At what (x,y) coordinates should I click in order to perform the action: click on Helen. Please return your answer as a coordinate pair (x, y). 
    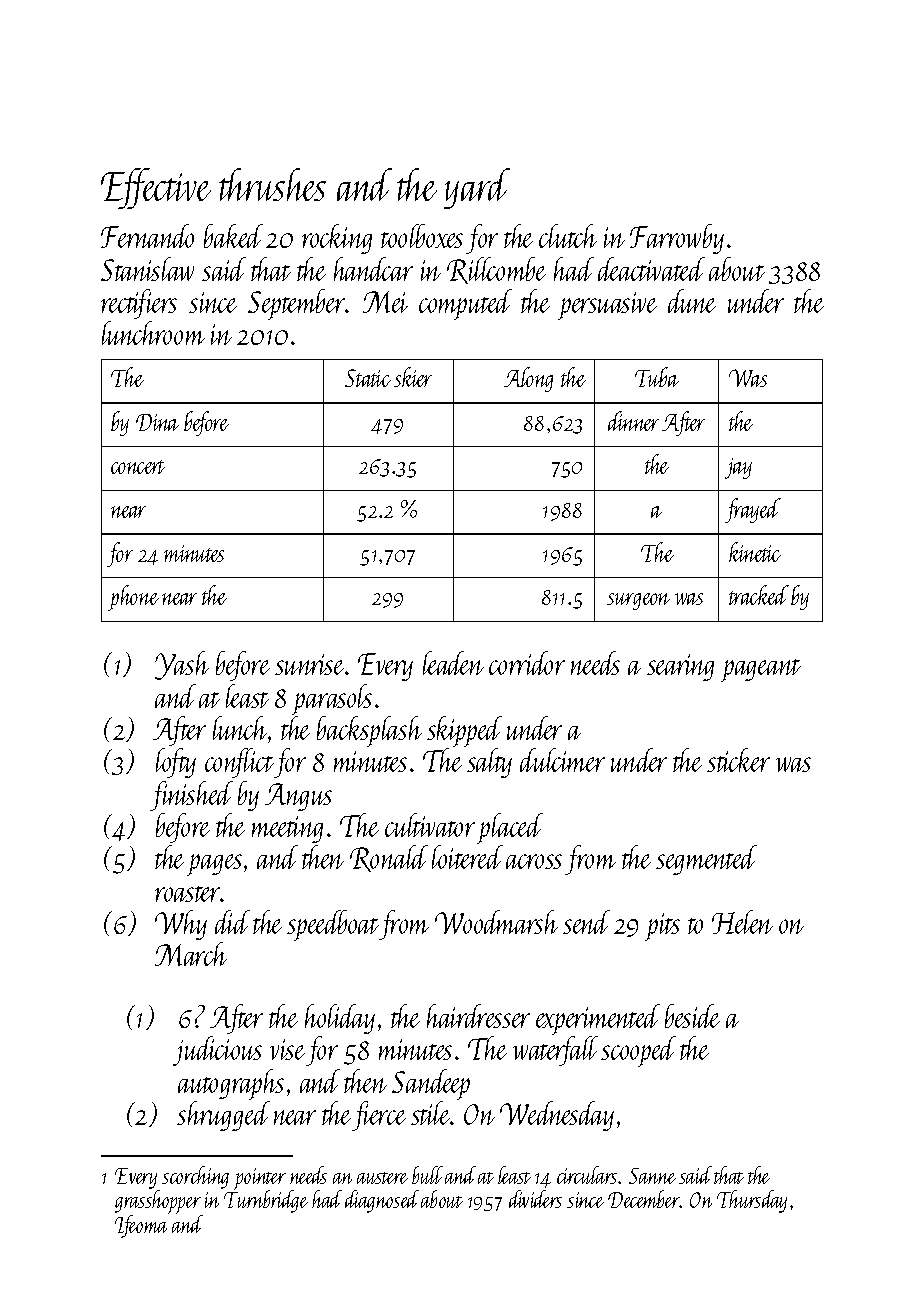
    Looking at the image, I should click on (742, 922).
